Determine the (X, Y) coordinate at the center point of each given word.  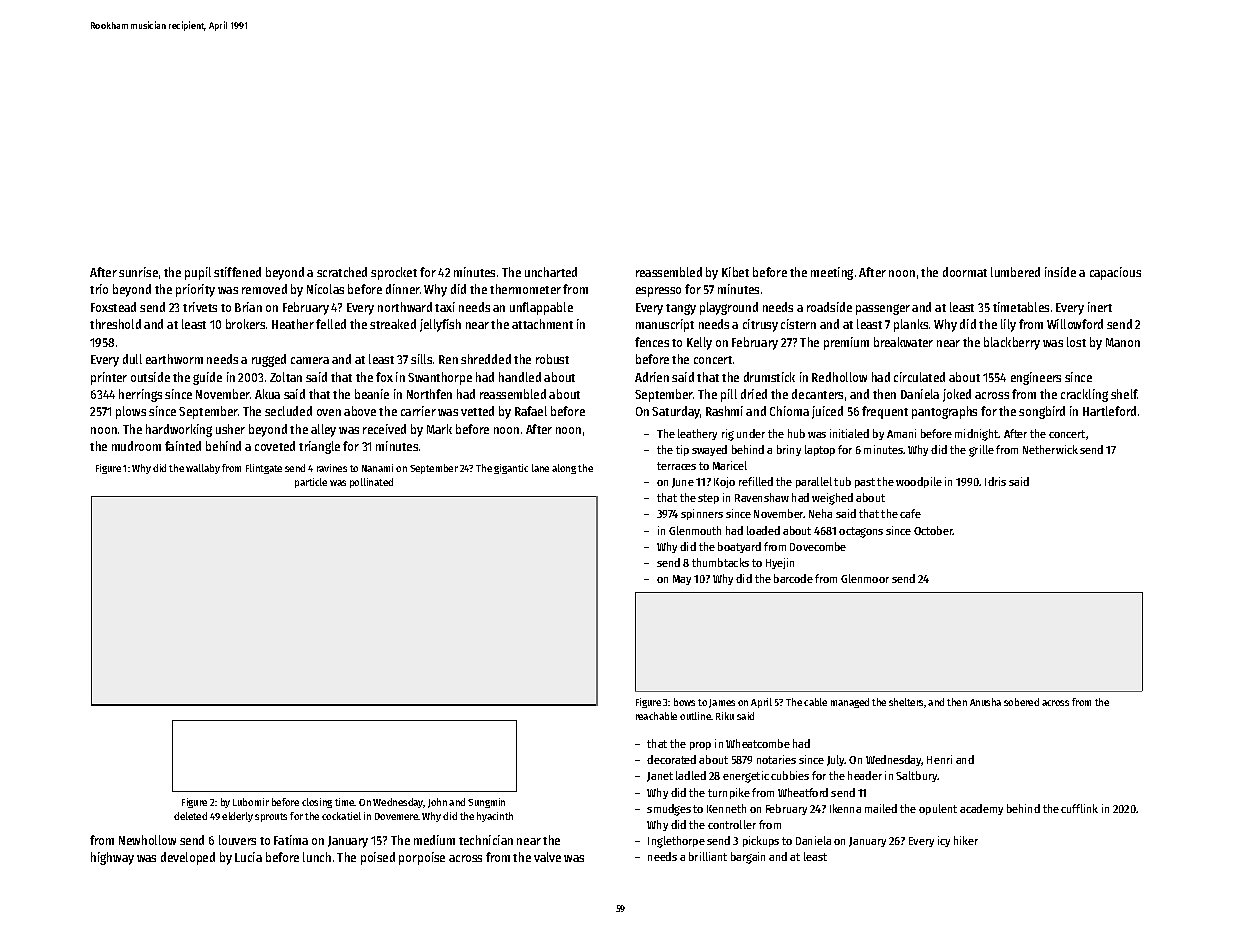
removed (264, 289)
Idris (995, 481)
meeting (832, 273)
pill (729, 395)
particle (311, 483)
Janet (660, 777)
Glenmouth (695, 530)
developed (188, 858)
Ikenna (845, 808)
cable (815, 702)
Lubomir (251, 802)
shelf (1124, 394)
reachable (656, 716)
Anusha (985, 702)
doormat (965, 272)
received (384, 429)
